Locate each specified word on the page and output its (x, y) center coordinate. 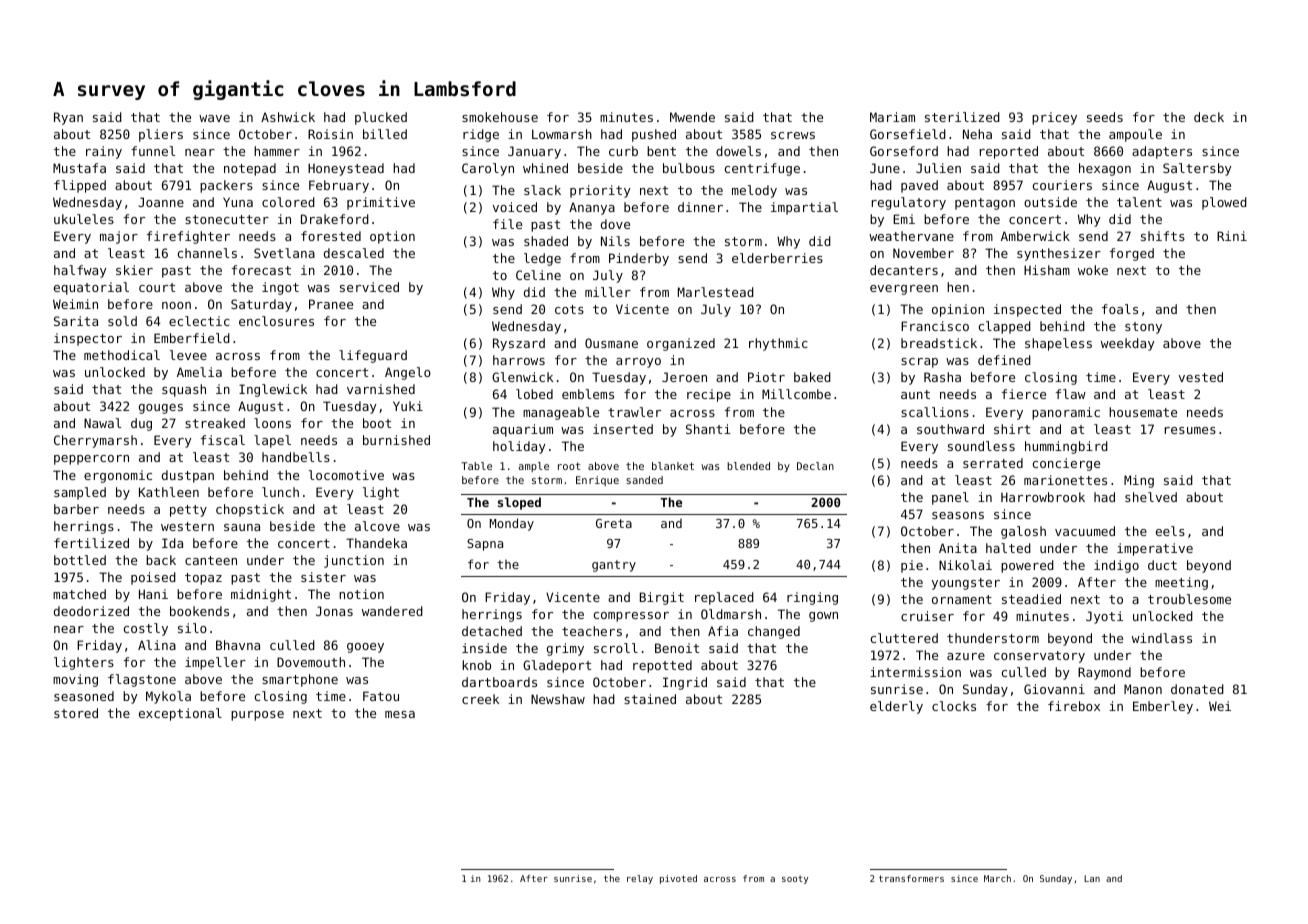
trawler (634, 412)
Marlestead (716, 292)
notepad (250, 169)
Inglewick (273, 390)
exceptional (180, 714)
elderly (896, 707)
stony (1143, 328)
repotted (662, 666)
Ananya (592, 208)
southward (950, 429)
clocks (954, 706)
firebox (1074, 706)
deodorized (91, 611)
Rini (1232, 236)
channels (207, 253)
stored (76, 713)
